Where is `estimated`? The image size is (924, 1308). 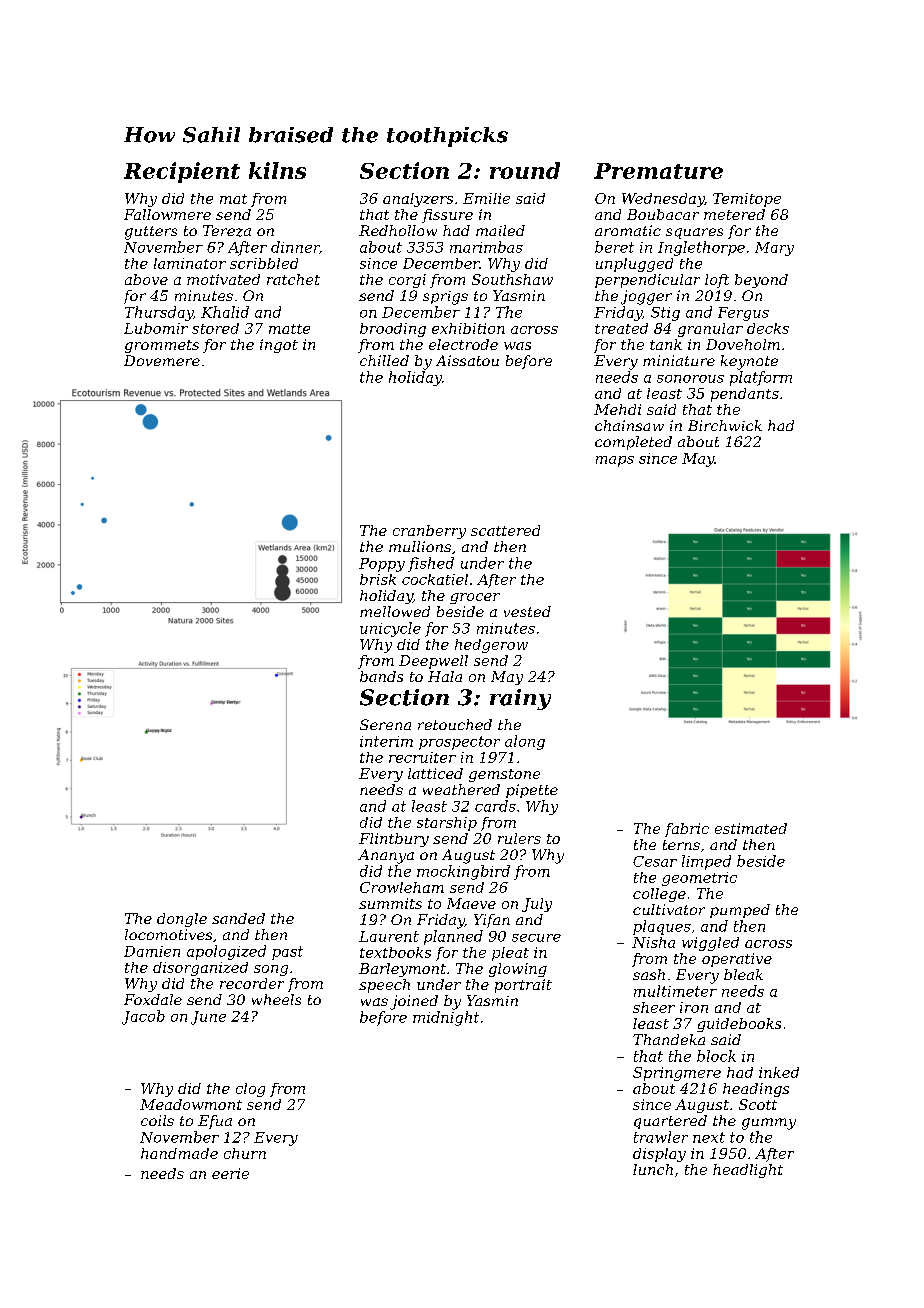 estimated is located at coordinates (751, 828).
